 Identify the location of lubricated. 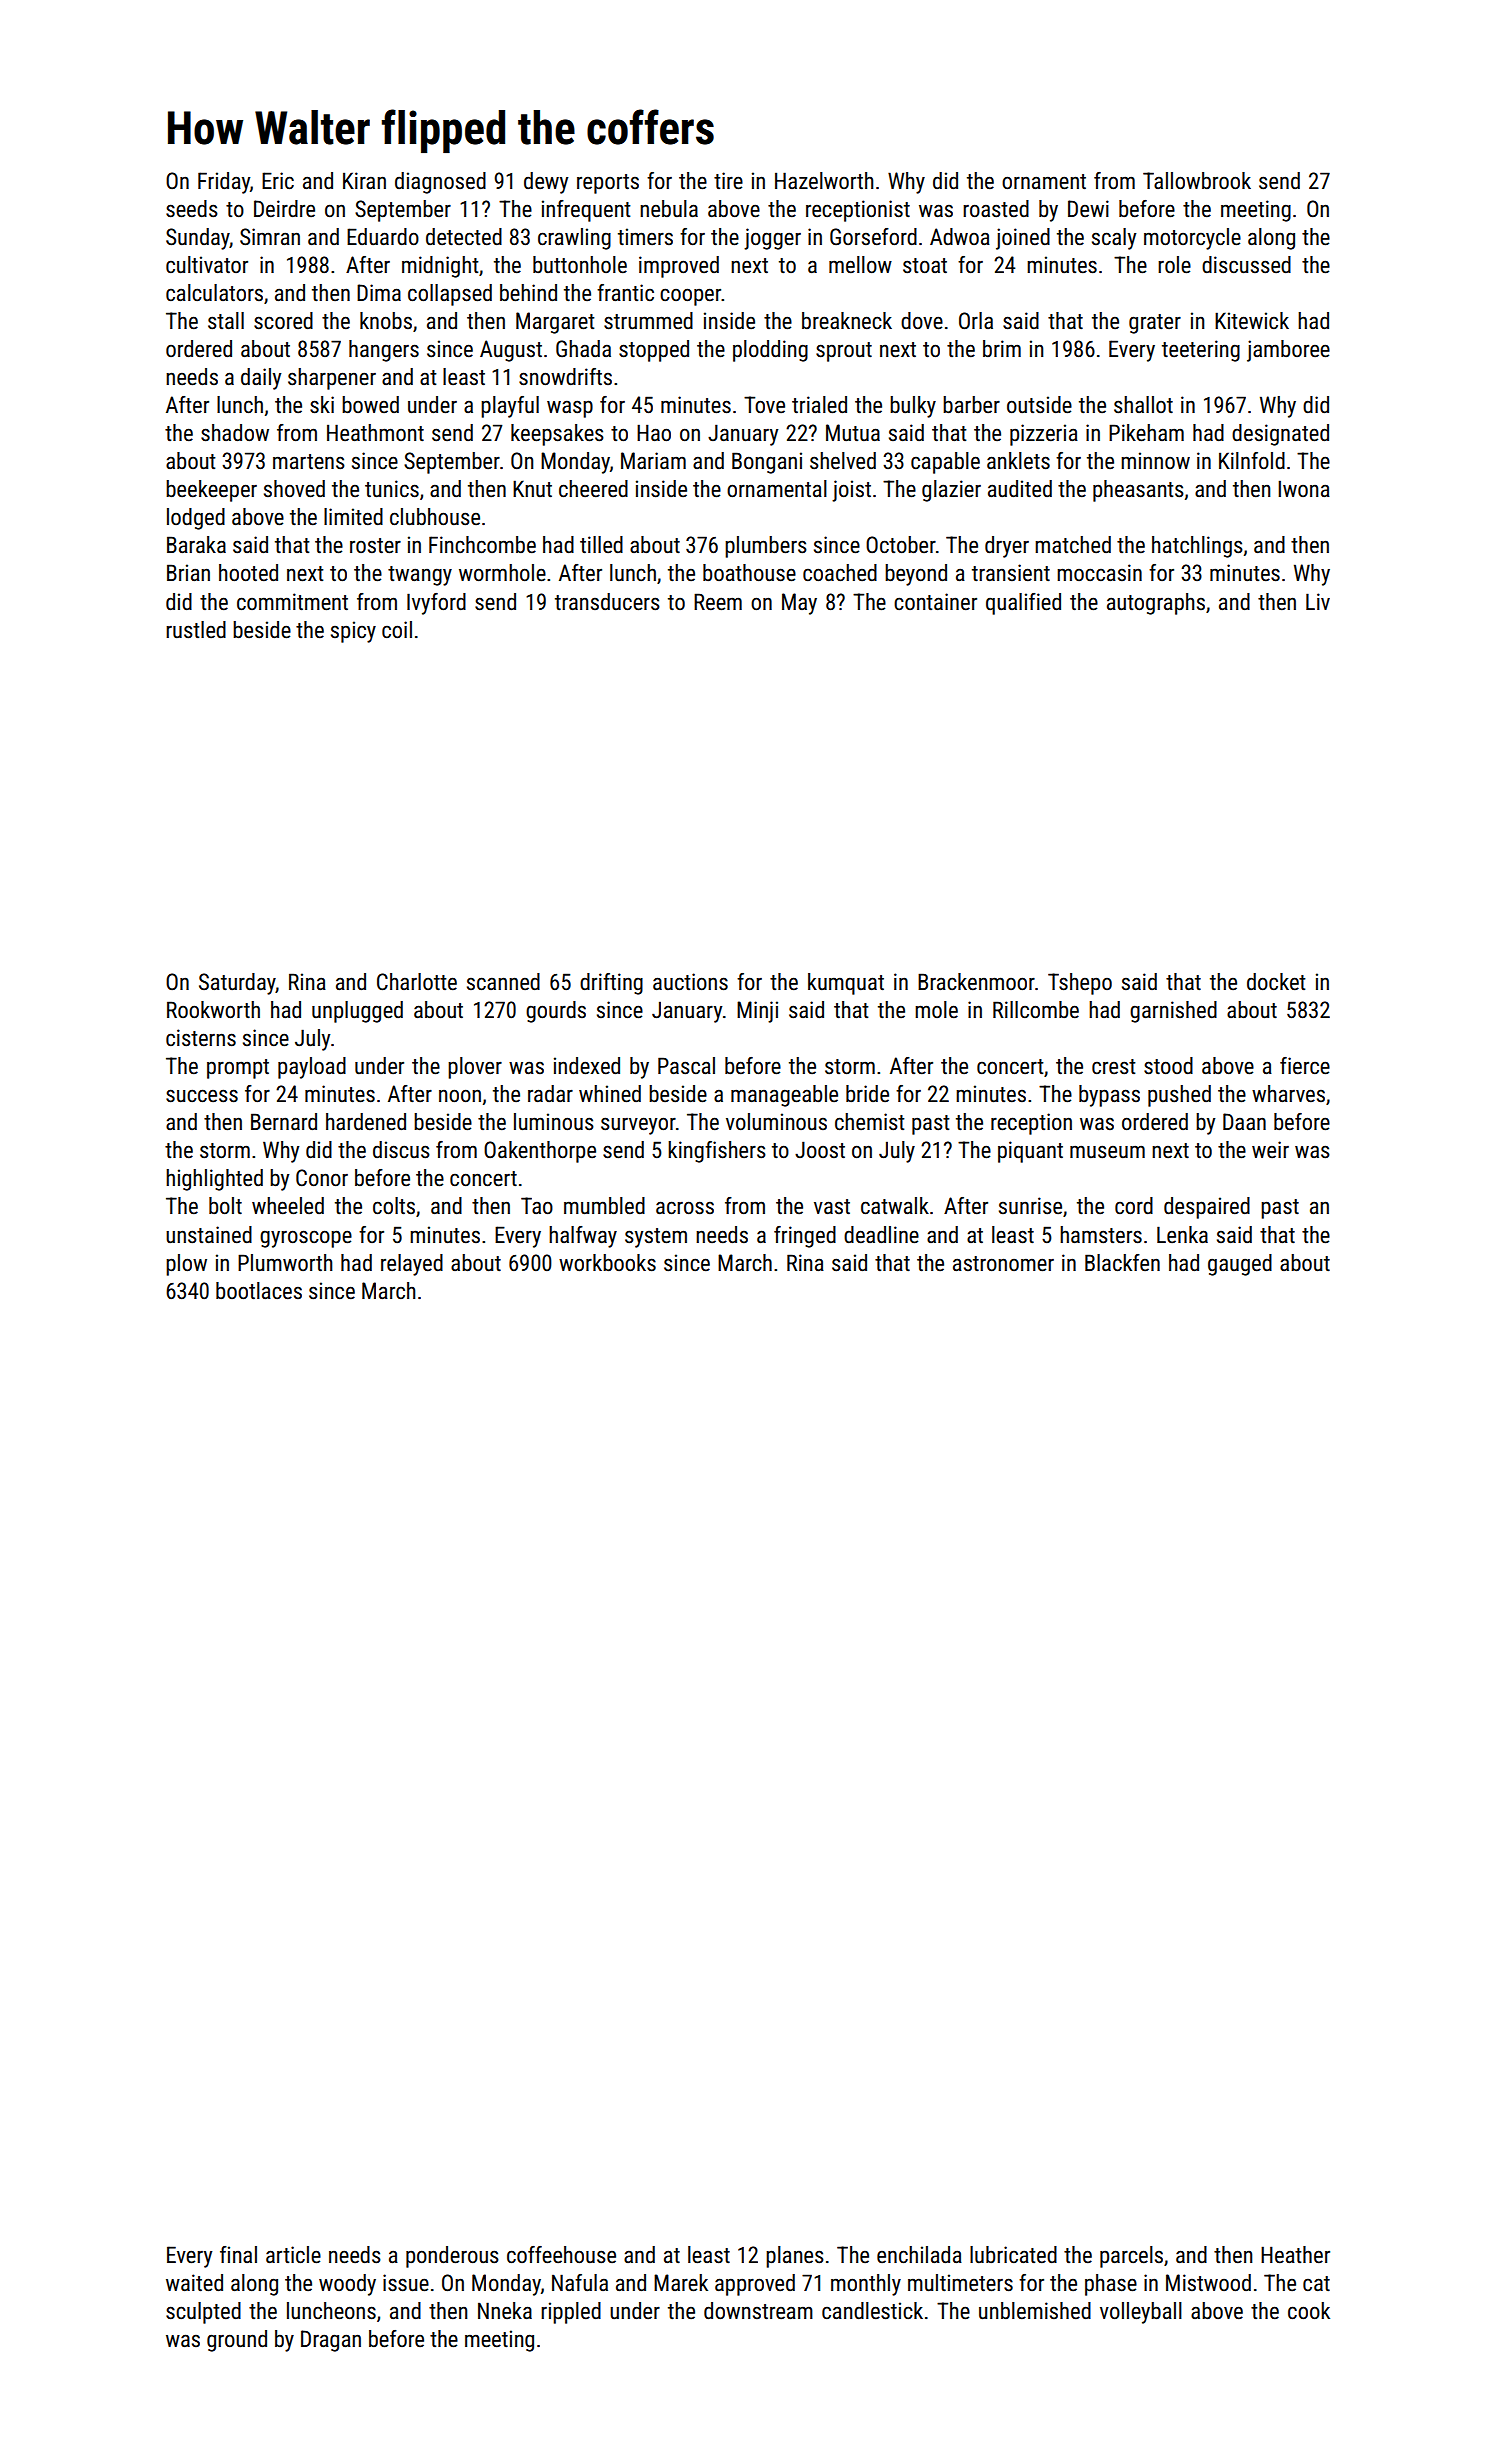
(1013, 2255).
